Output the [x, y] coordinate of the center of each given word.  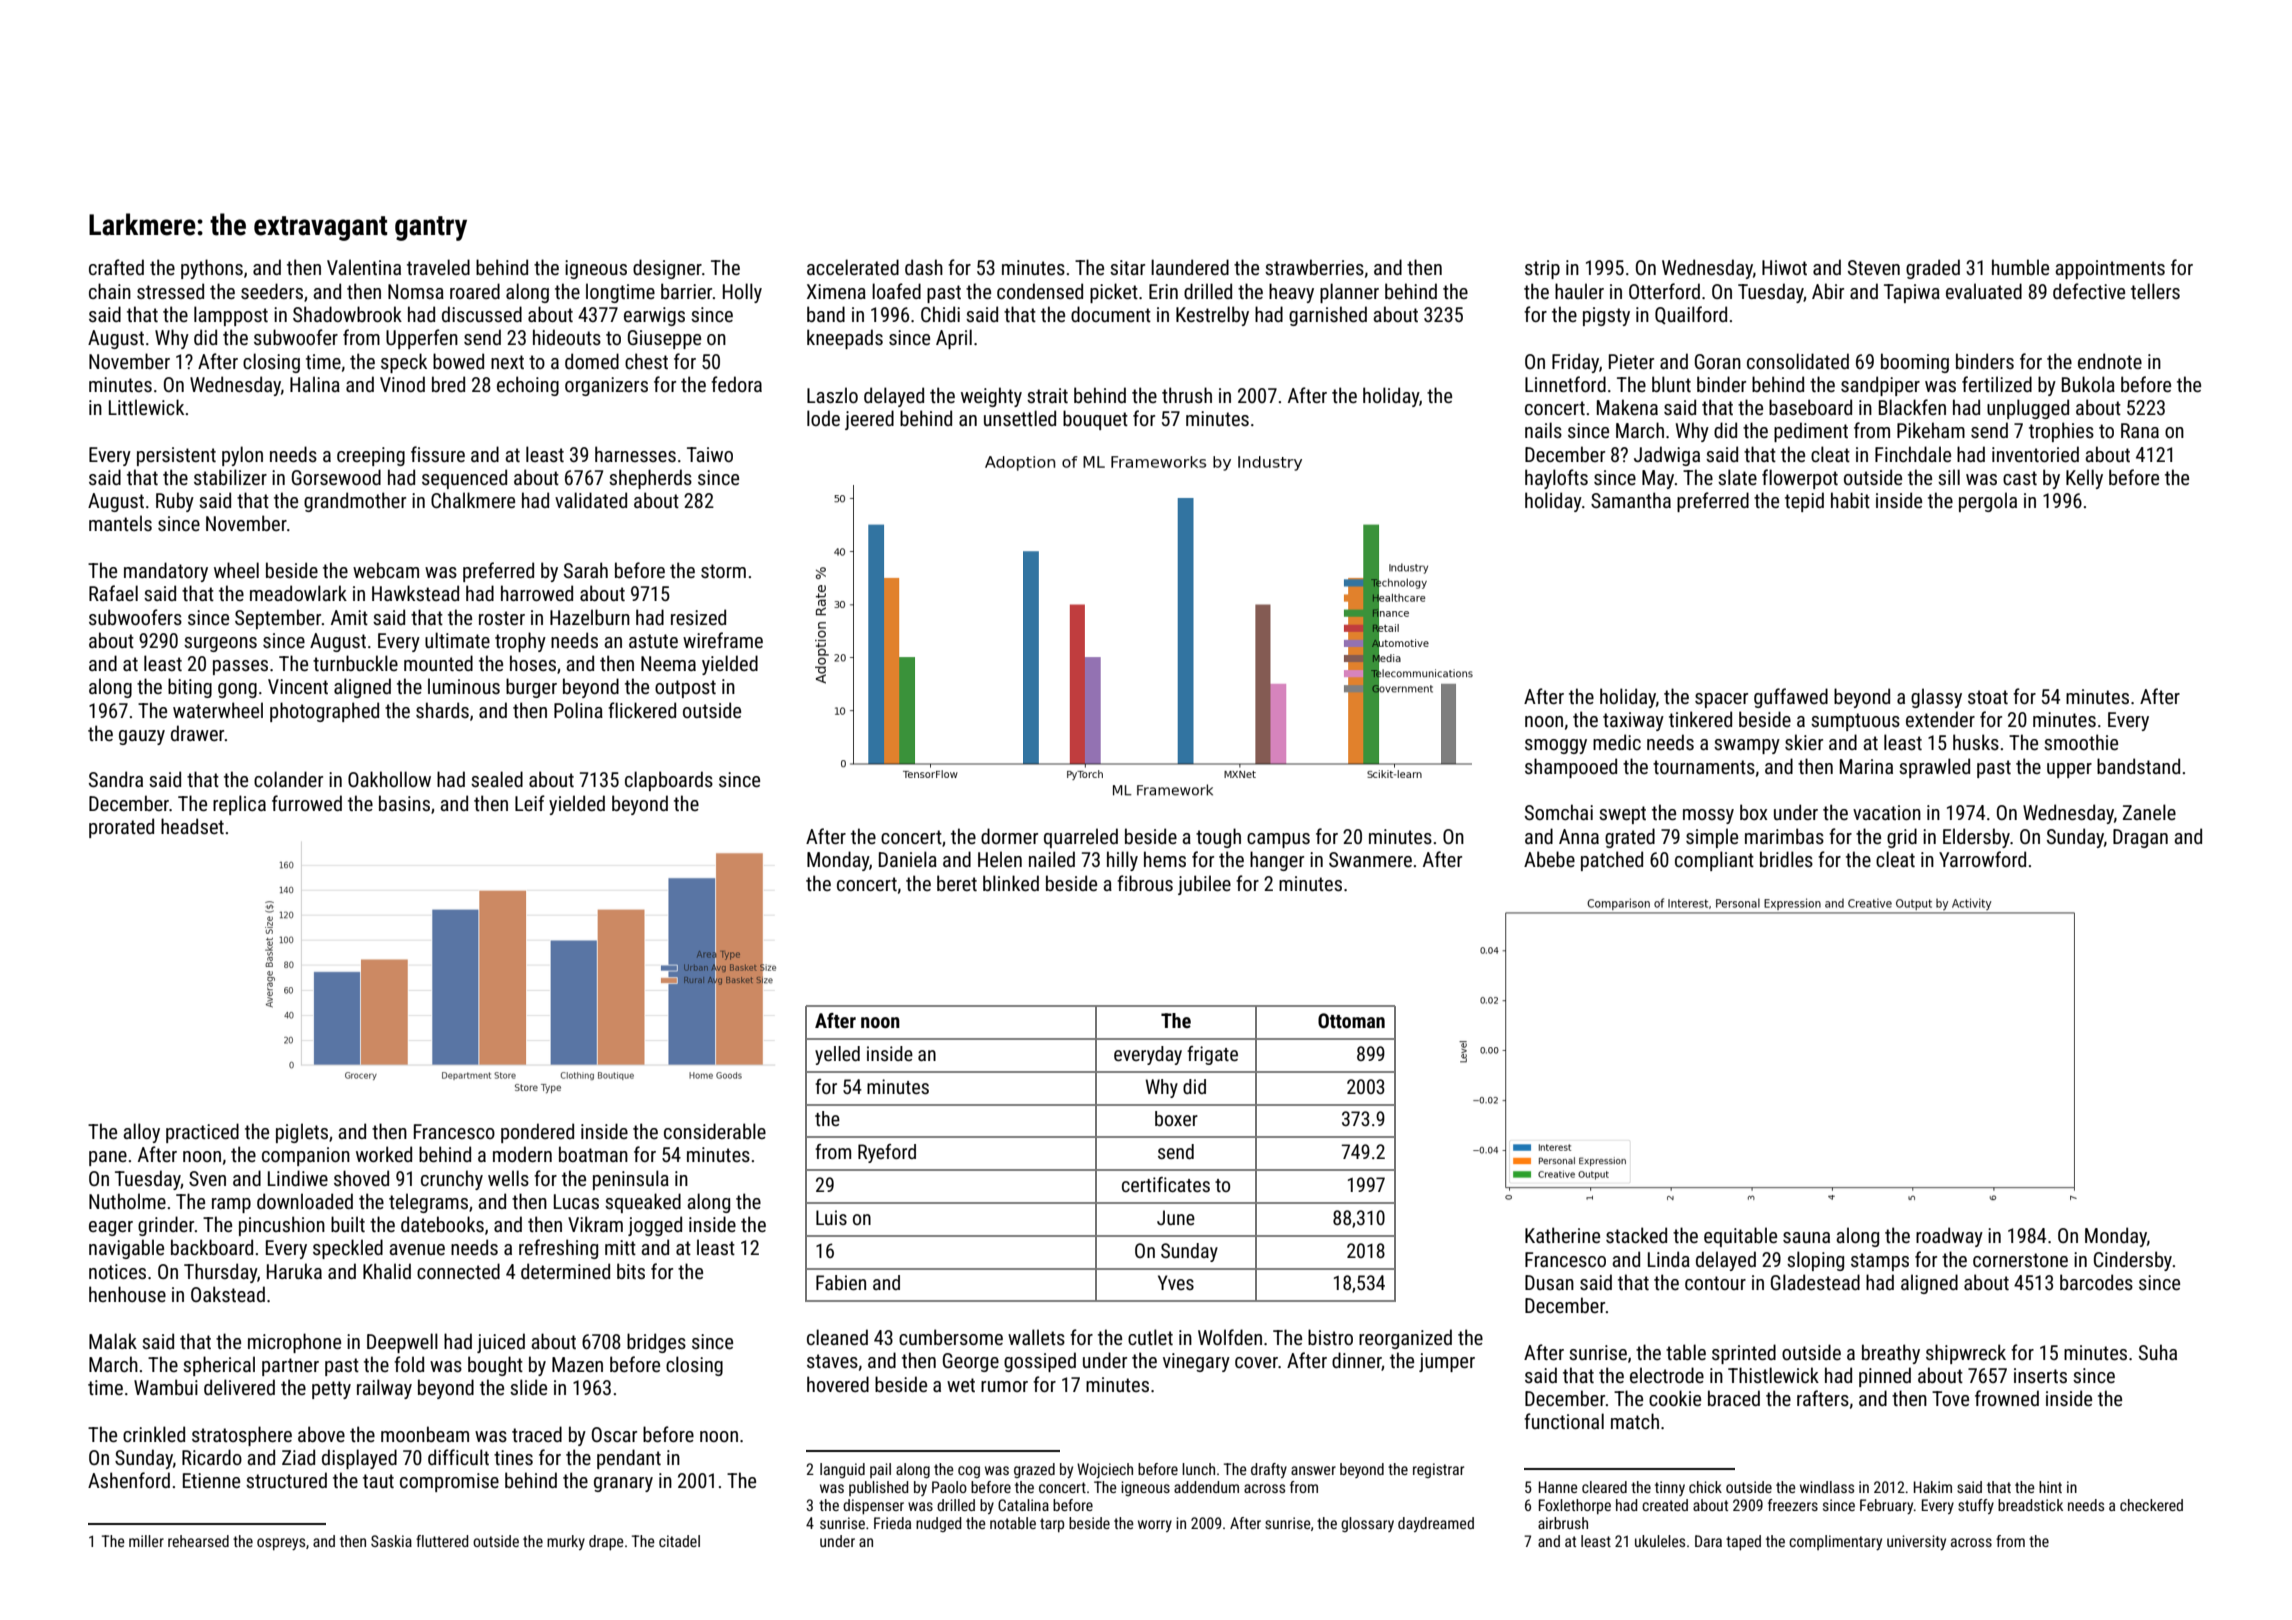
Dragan [2140, 838]
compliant [1714, 861]
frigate [1212, 1055]
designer [667, 269]
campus [1278, 840]
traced [537, 1434]
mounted [438, 663]
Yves [1176, 1282]
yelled [837, 1055]
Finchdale [1913, 454]
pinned [1885, 1377]
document [1111, 314]
